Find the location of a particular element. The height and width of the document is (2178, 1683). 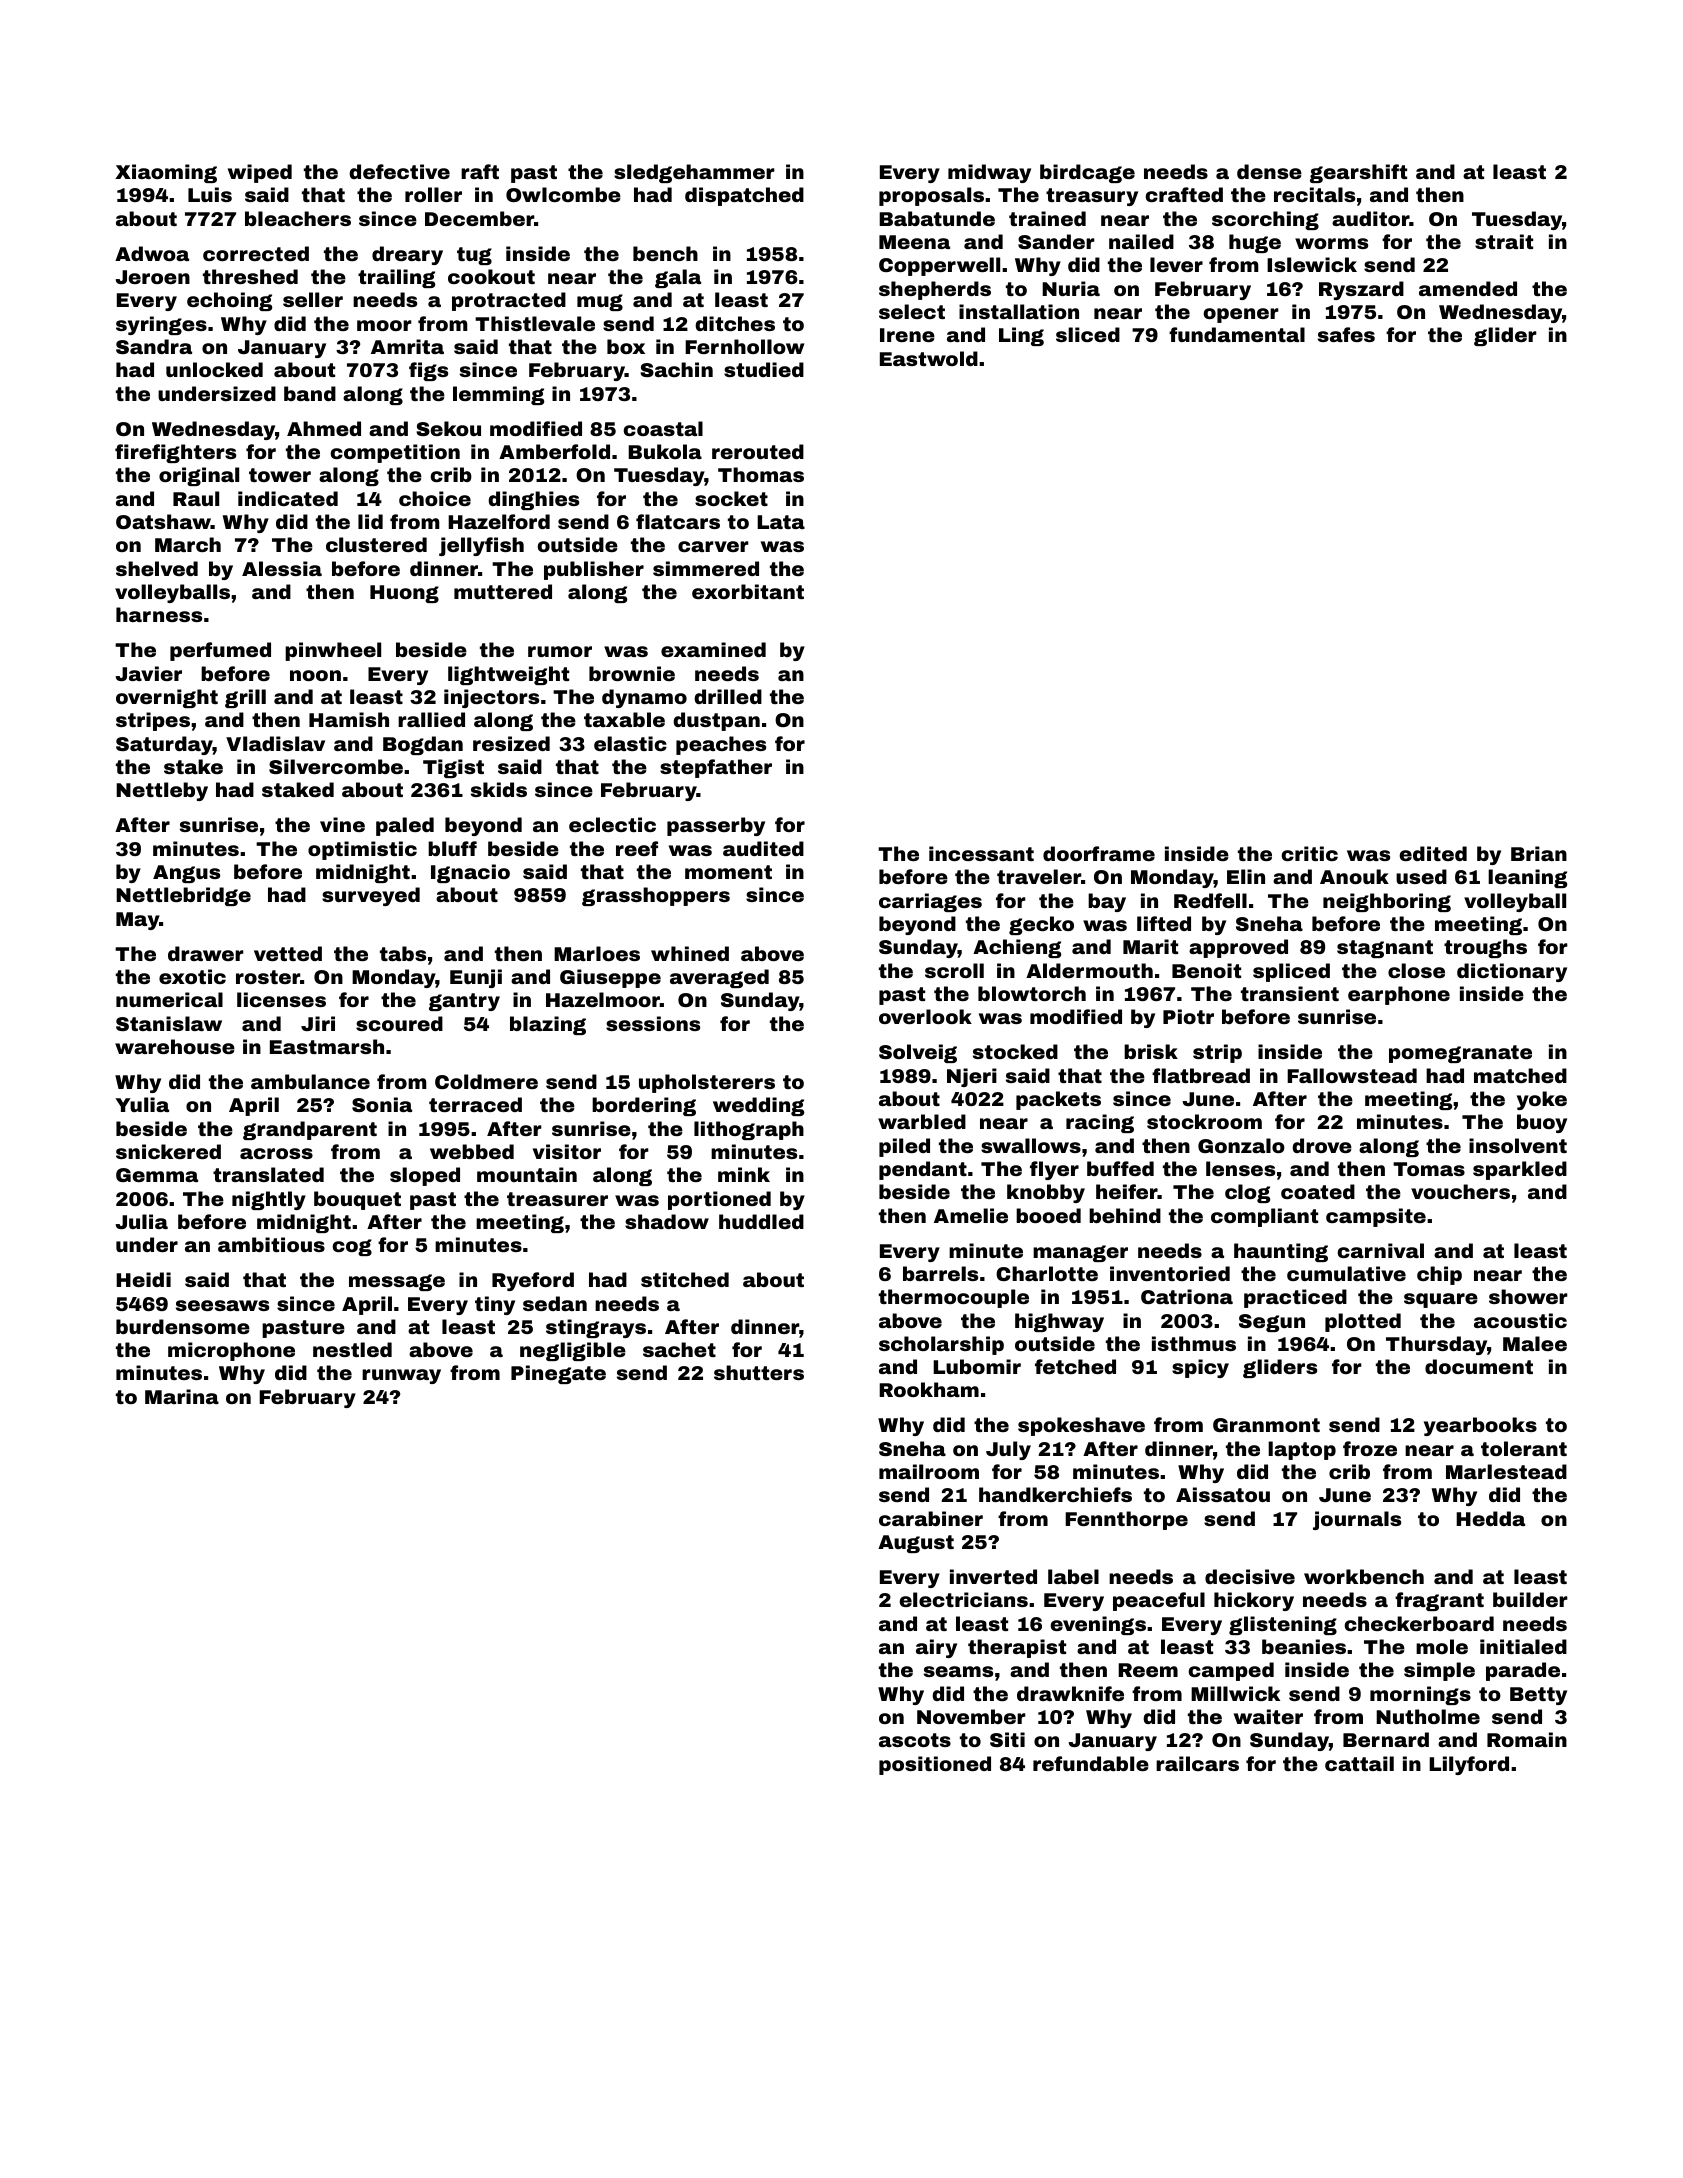

ascots is located at coordinates (915, 1740).
